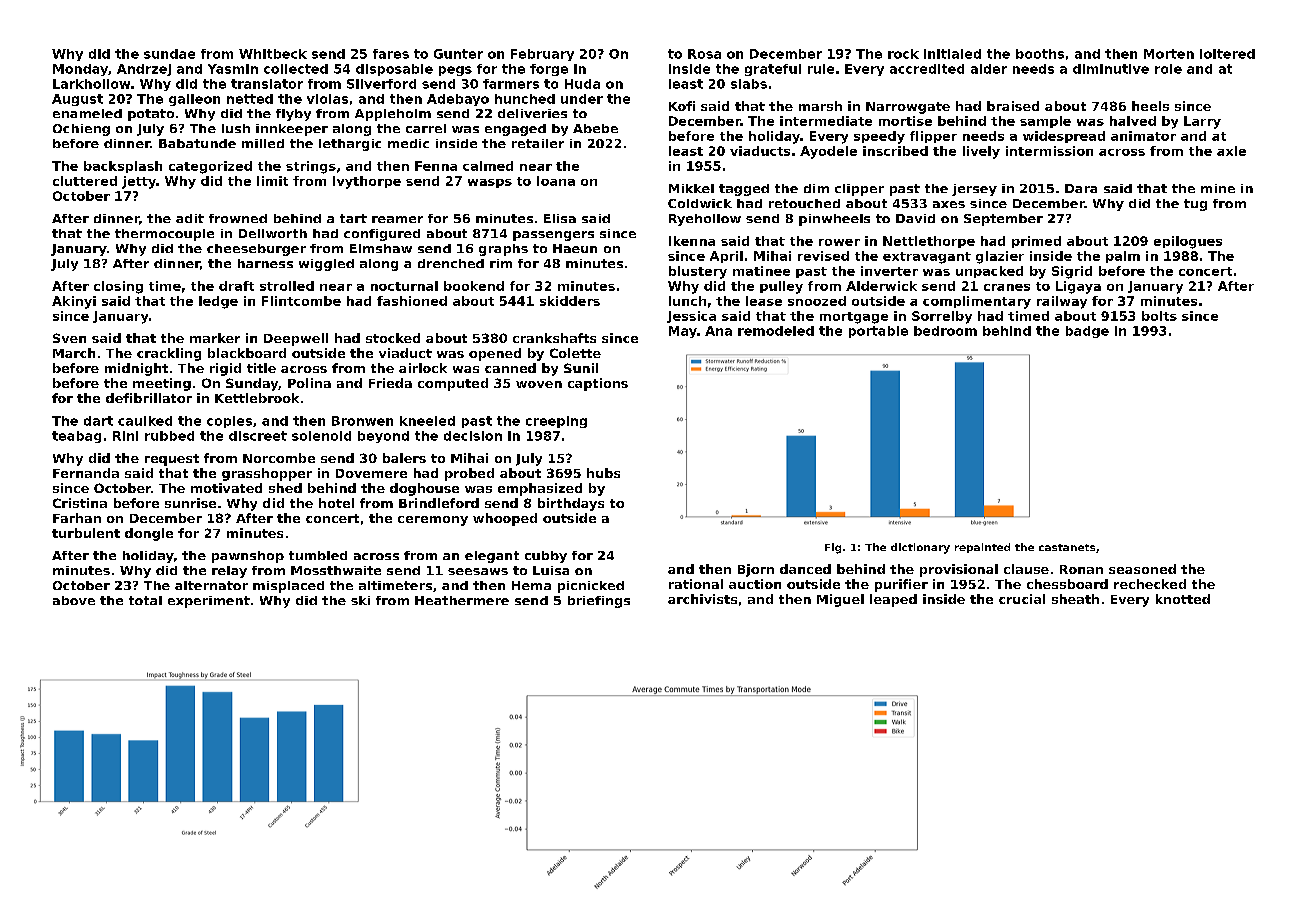 The width and height of the screenshot is (1308, 924). I want to click on netted, so click(250, 99).
